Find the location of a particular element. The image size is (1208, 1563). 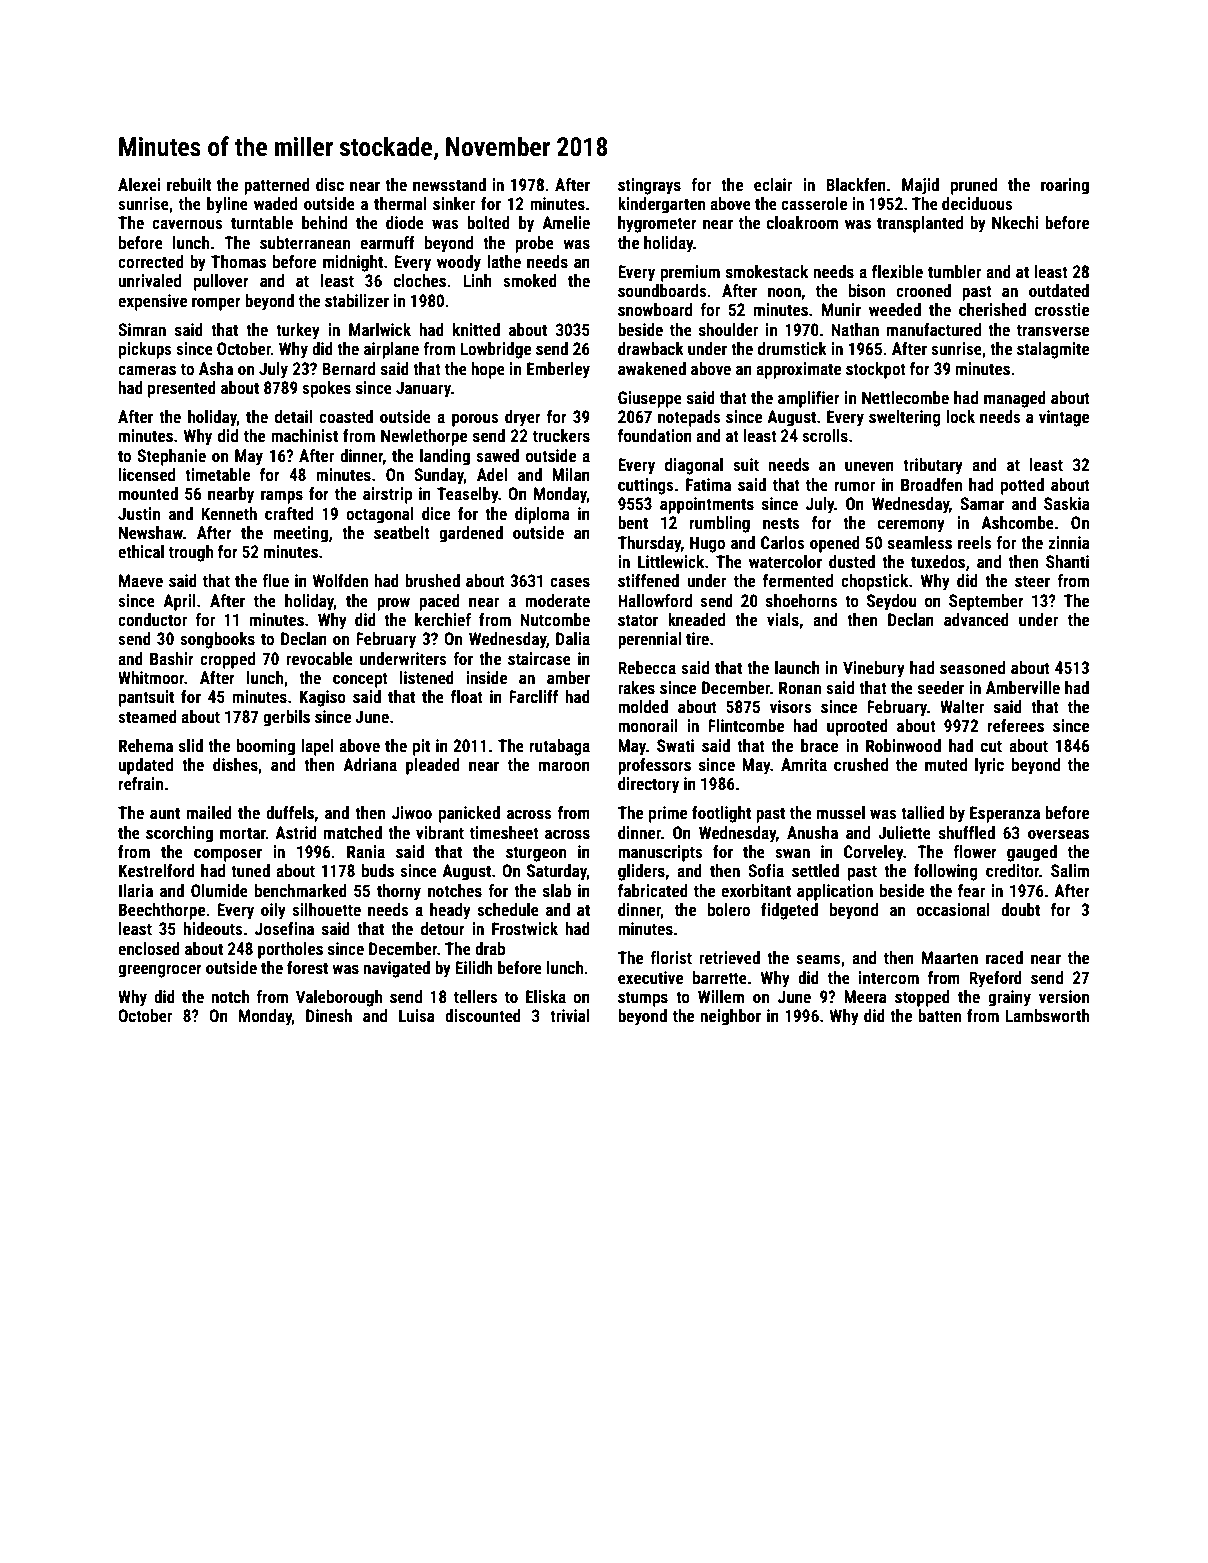

tumbler is located at coordinates (954, 271).
